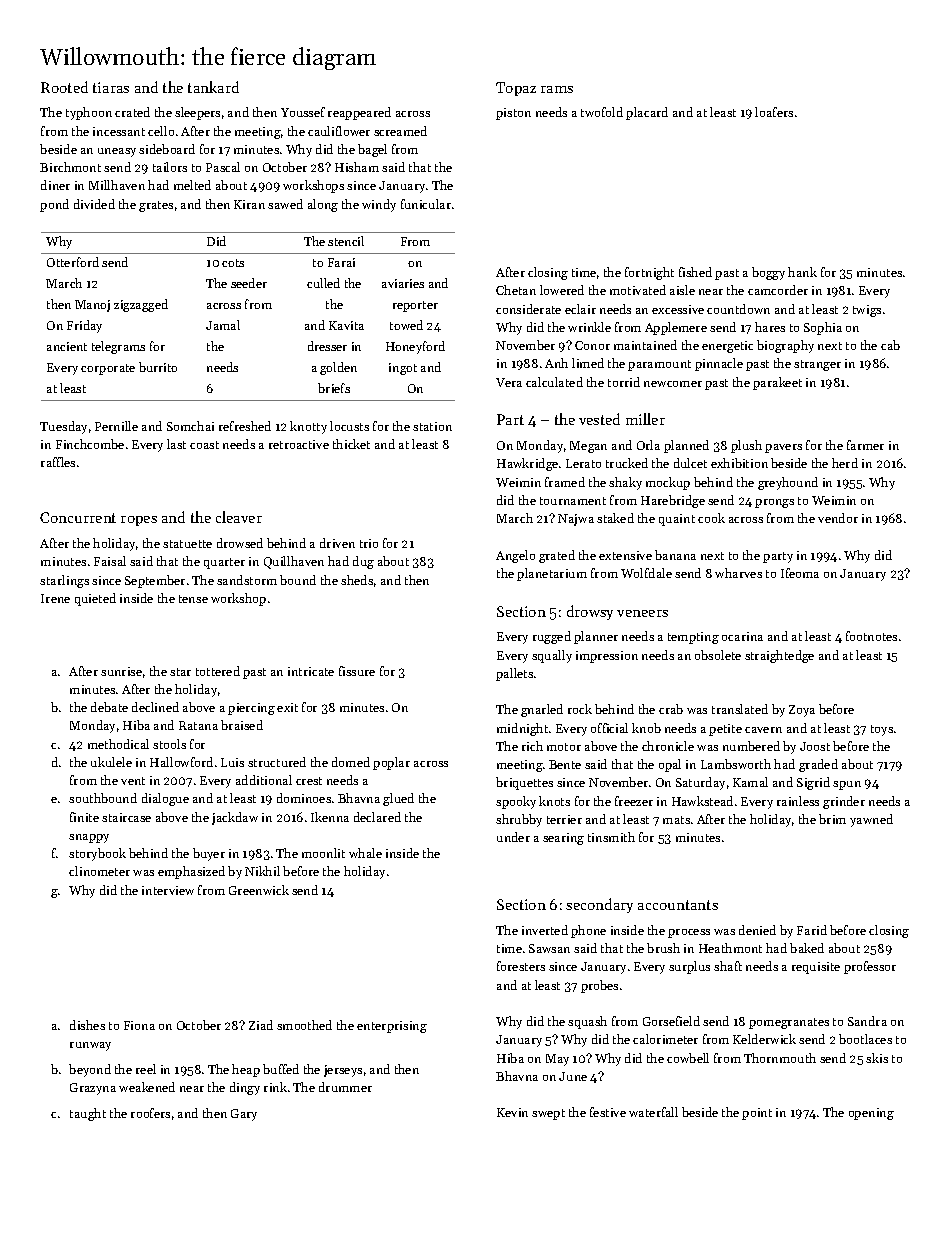 Image resolution: width=952 pixels, height=1233 pixels. Describe the element at coordinates (245, 426) in the screenshot. I see `refreshed` at that location.
